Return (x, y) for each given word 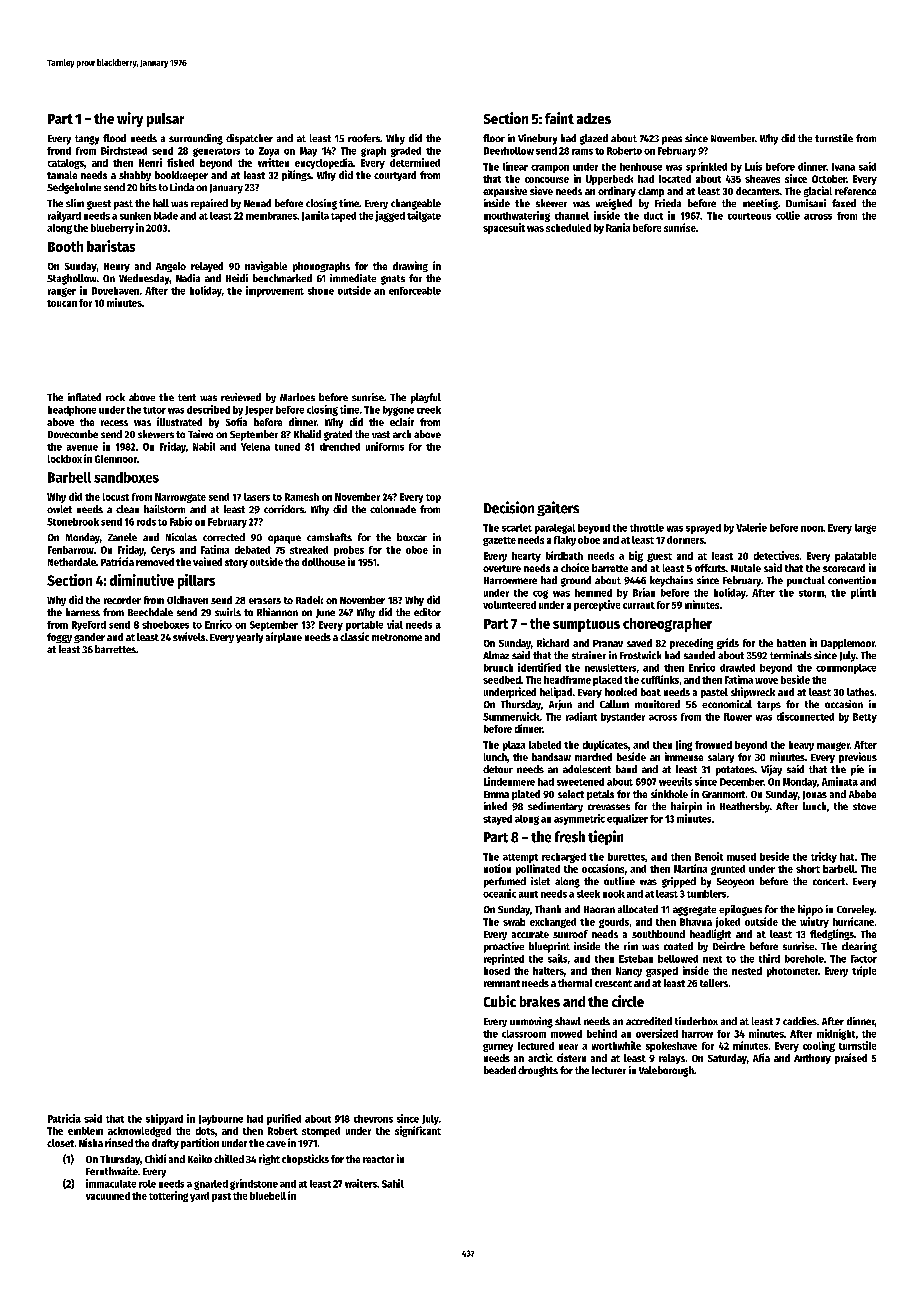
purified (284, 1119)
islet (540, 881)
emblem (85, 1131)
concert (829, 881)
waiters (361, 1183)
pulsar (165, 120)
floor (494, 138)
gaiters (558, 508)
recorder (122, 600)
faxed (844, 203)
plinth (863, 593)
